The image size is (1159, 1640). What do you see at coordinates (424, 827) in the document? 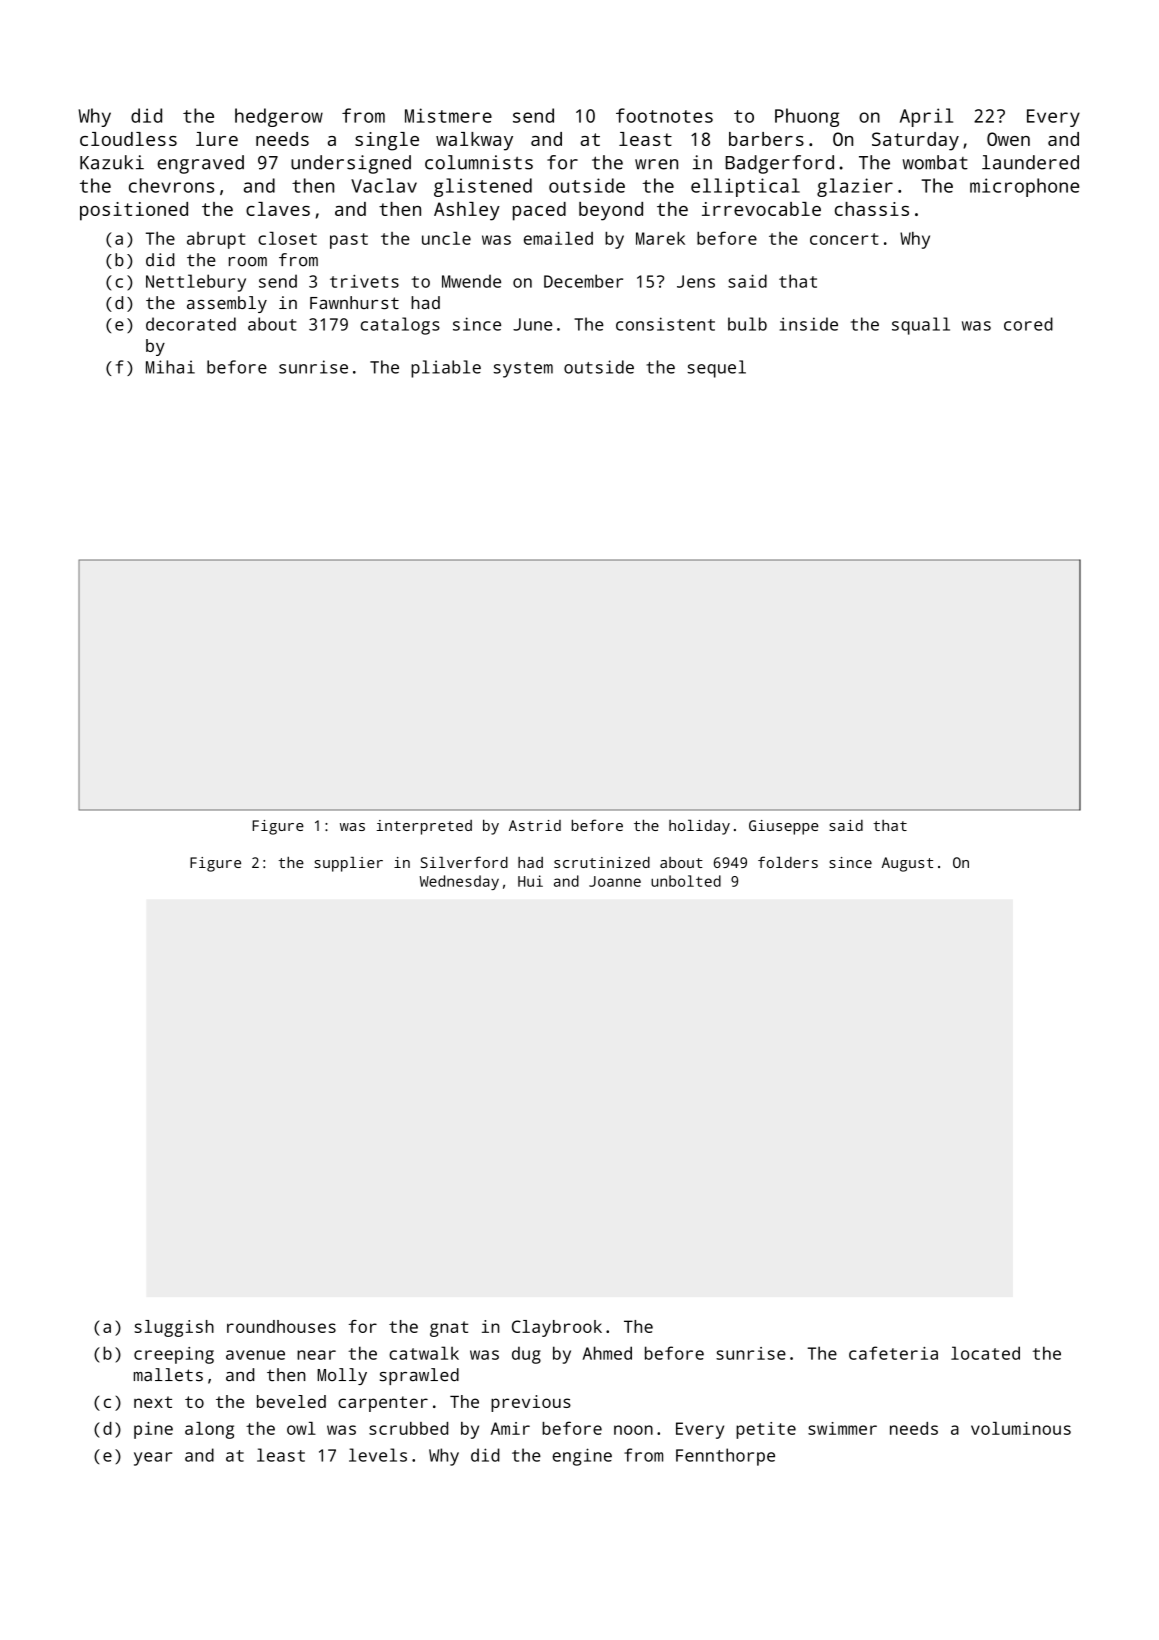
I see `interpreted` at bounding box center [424, 827].
